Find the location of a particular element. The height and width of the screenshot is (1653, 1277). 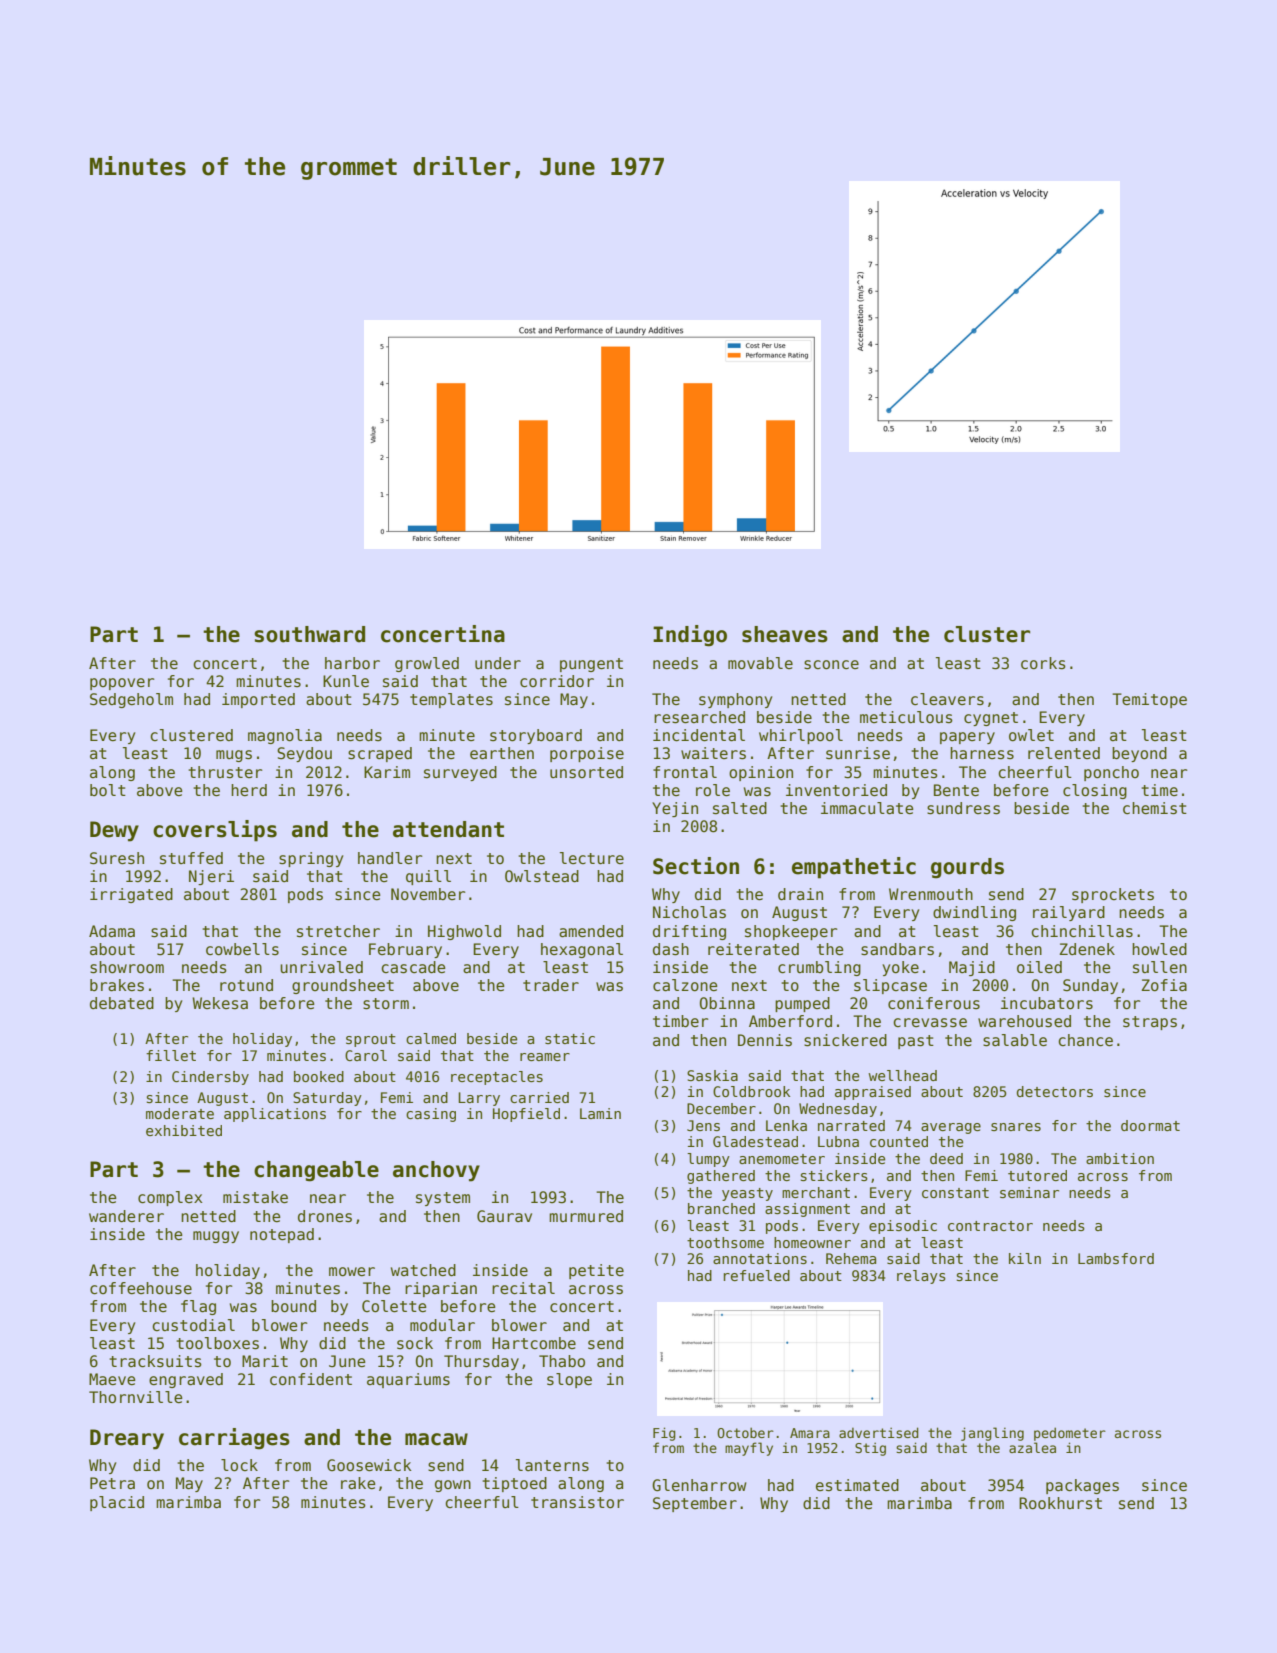

closing is located at coordinates (1095, 791).
